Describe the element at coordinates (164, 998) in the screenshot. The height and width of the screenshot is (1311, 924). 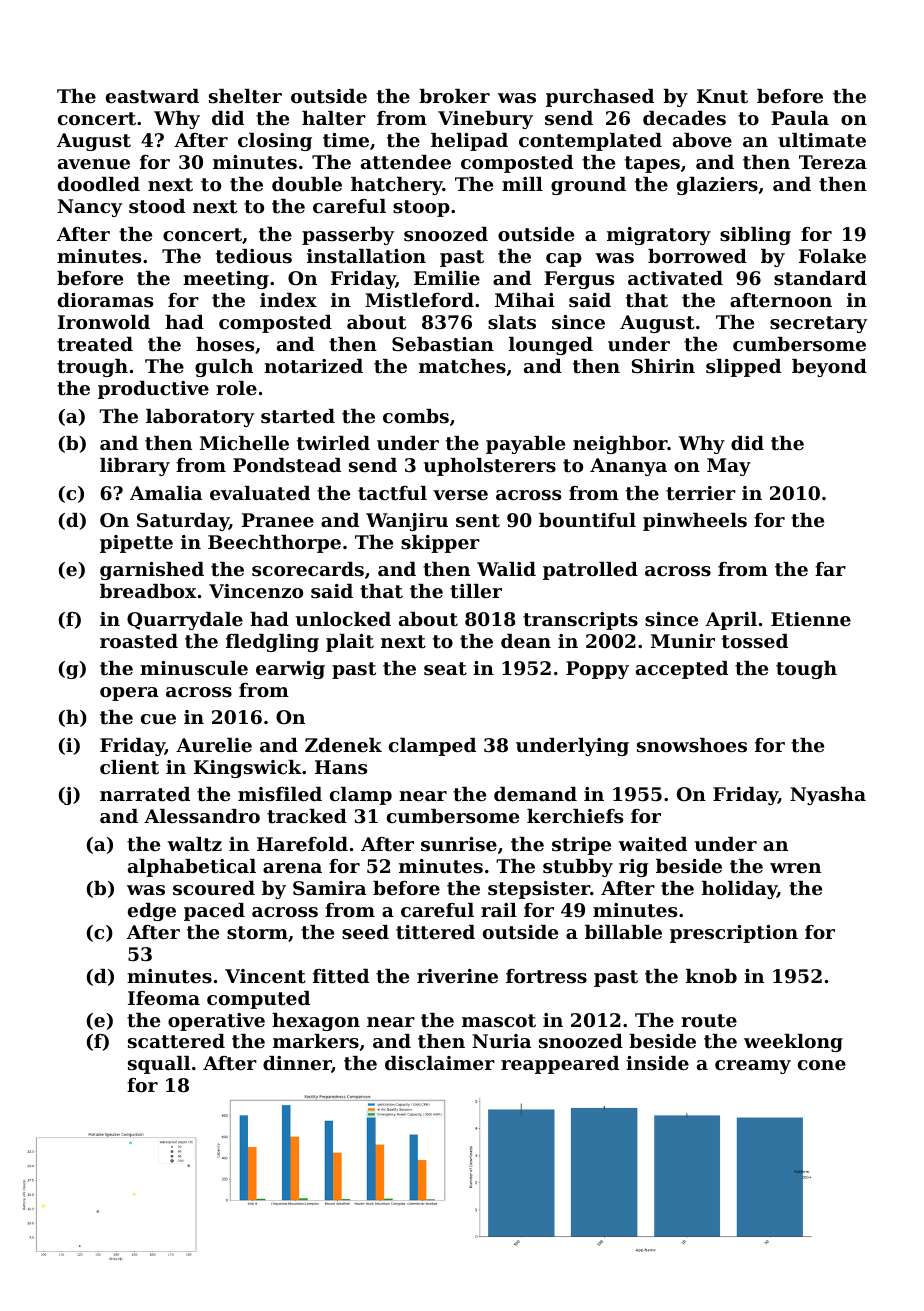
I see `Ifeoma` at that location.
